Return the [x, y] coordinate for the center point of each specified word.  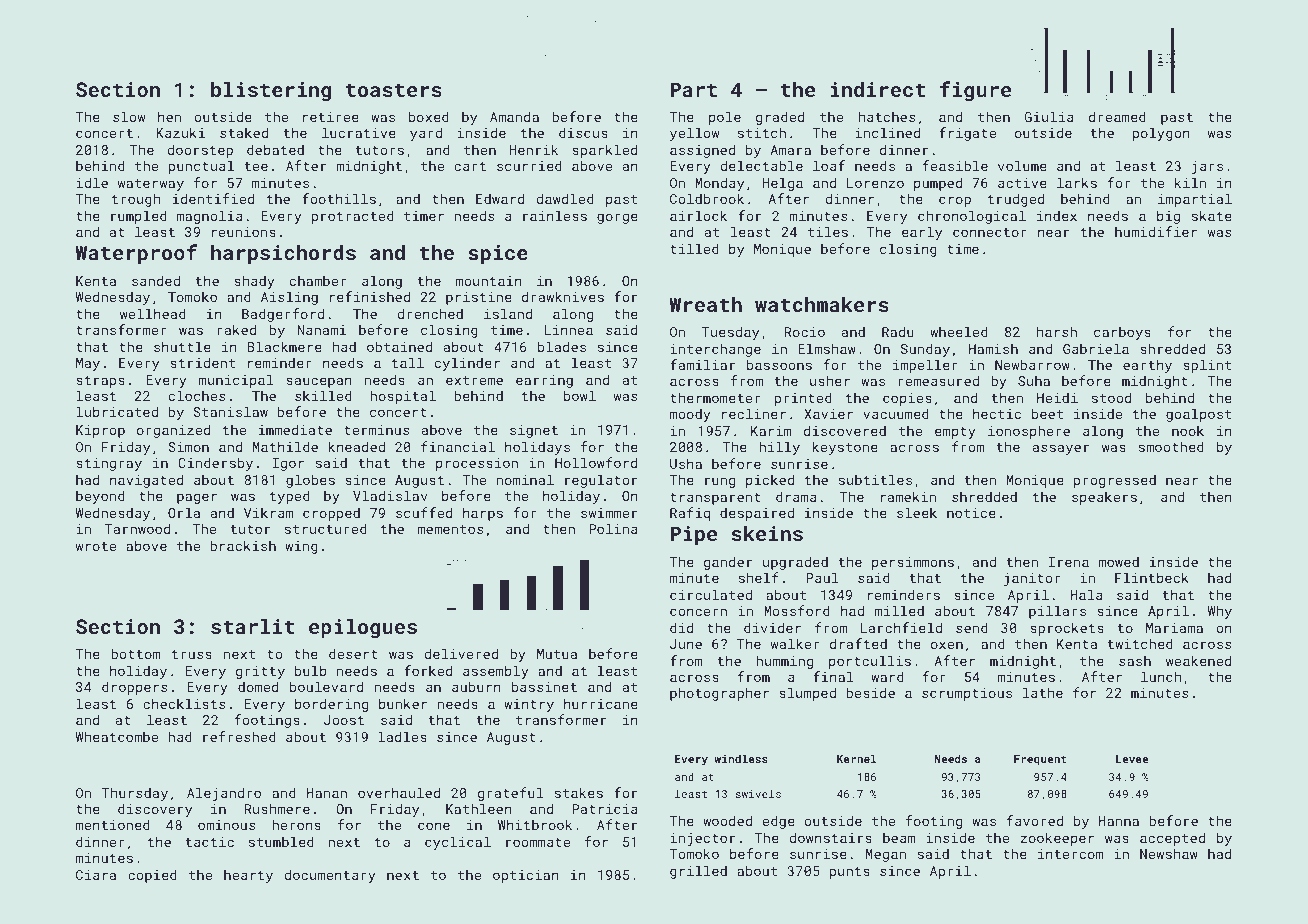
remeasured [938, 380]
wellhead [153, 313]
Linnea [568, 330]
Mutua [557, 654]
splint [1207, 366]
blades [562, 346]
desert [353, 653]
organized [173, 431]
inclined [887, 132]
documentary [330, 876]
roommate [538, 842]
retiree [331, 117]
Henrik [533, 149]
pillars [1057, 612]
